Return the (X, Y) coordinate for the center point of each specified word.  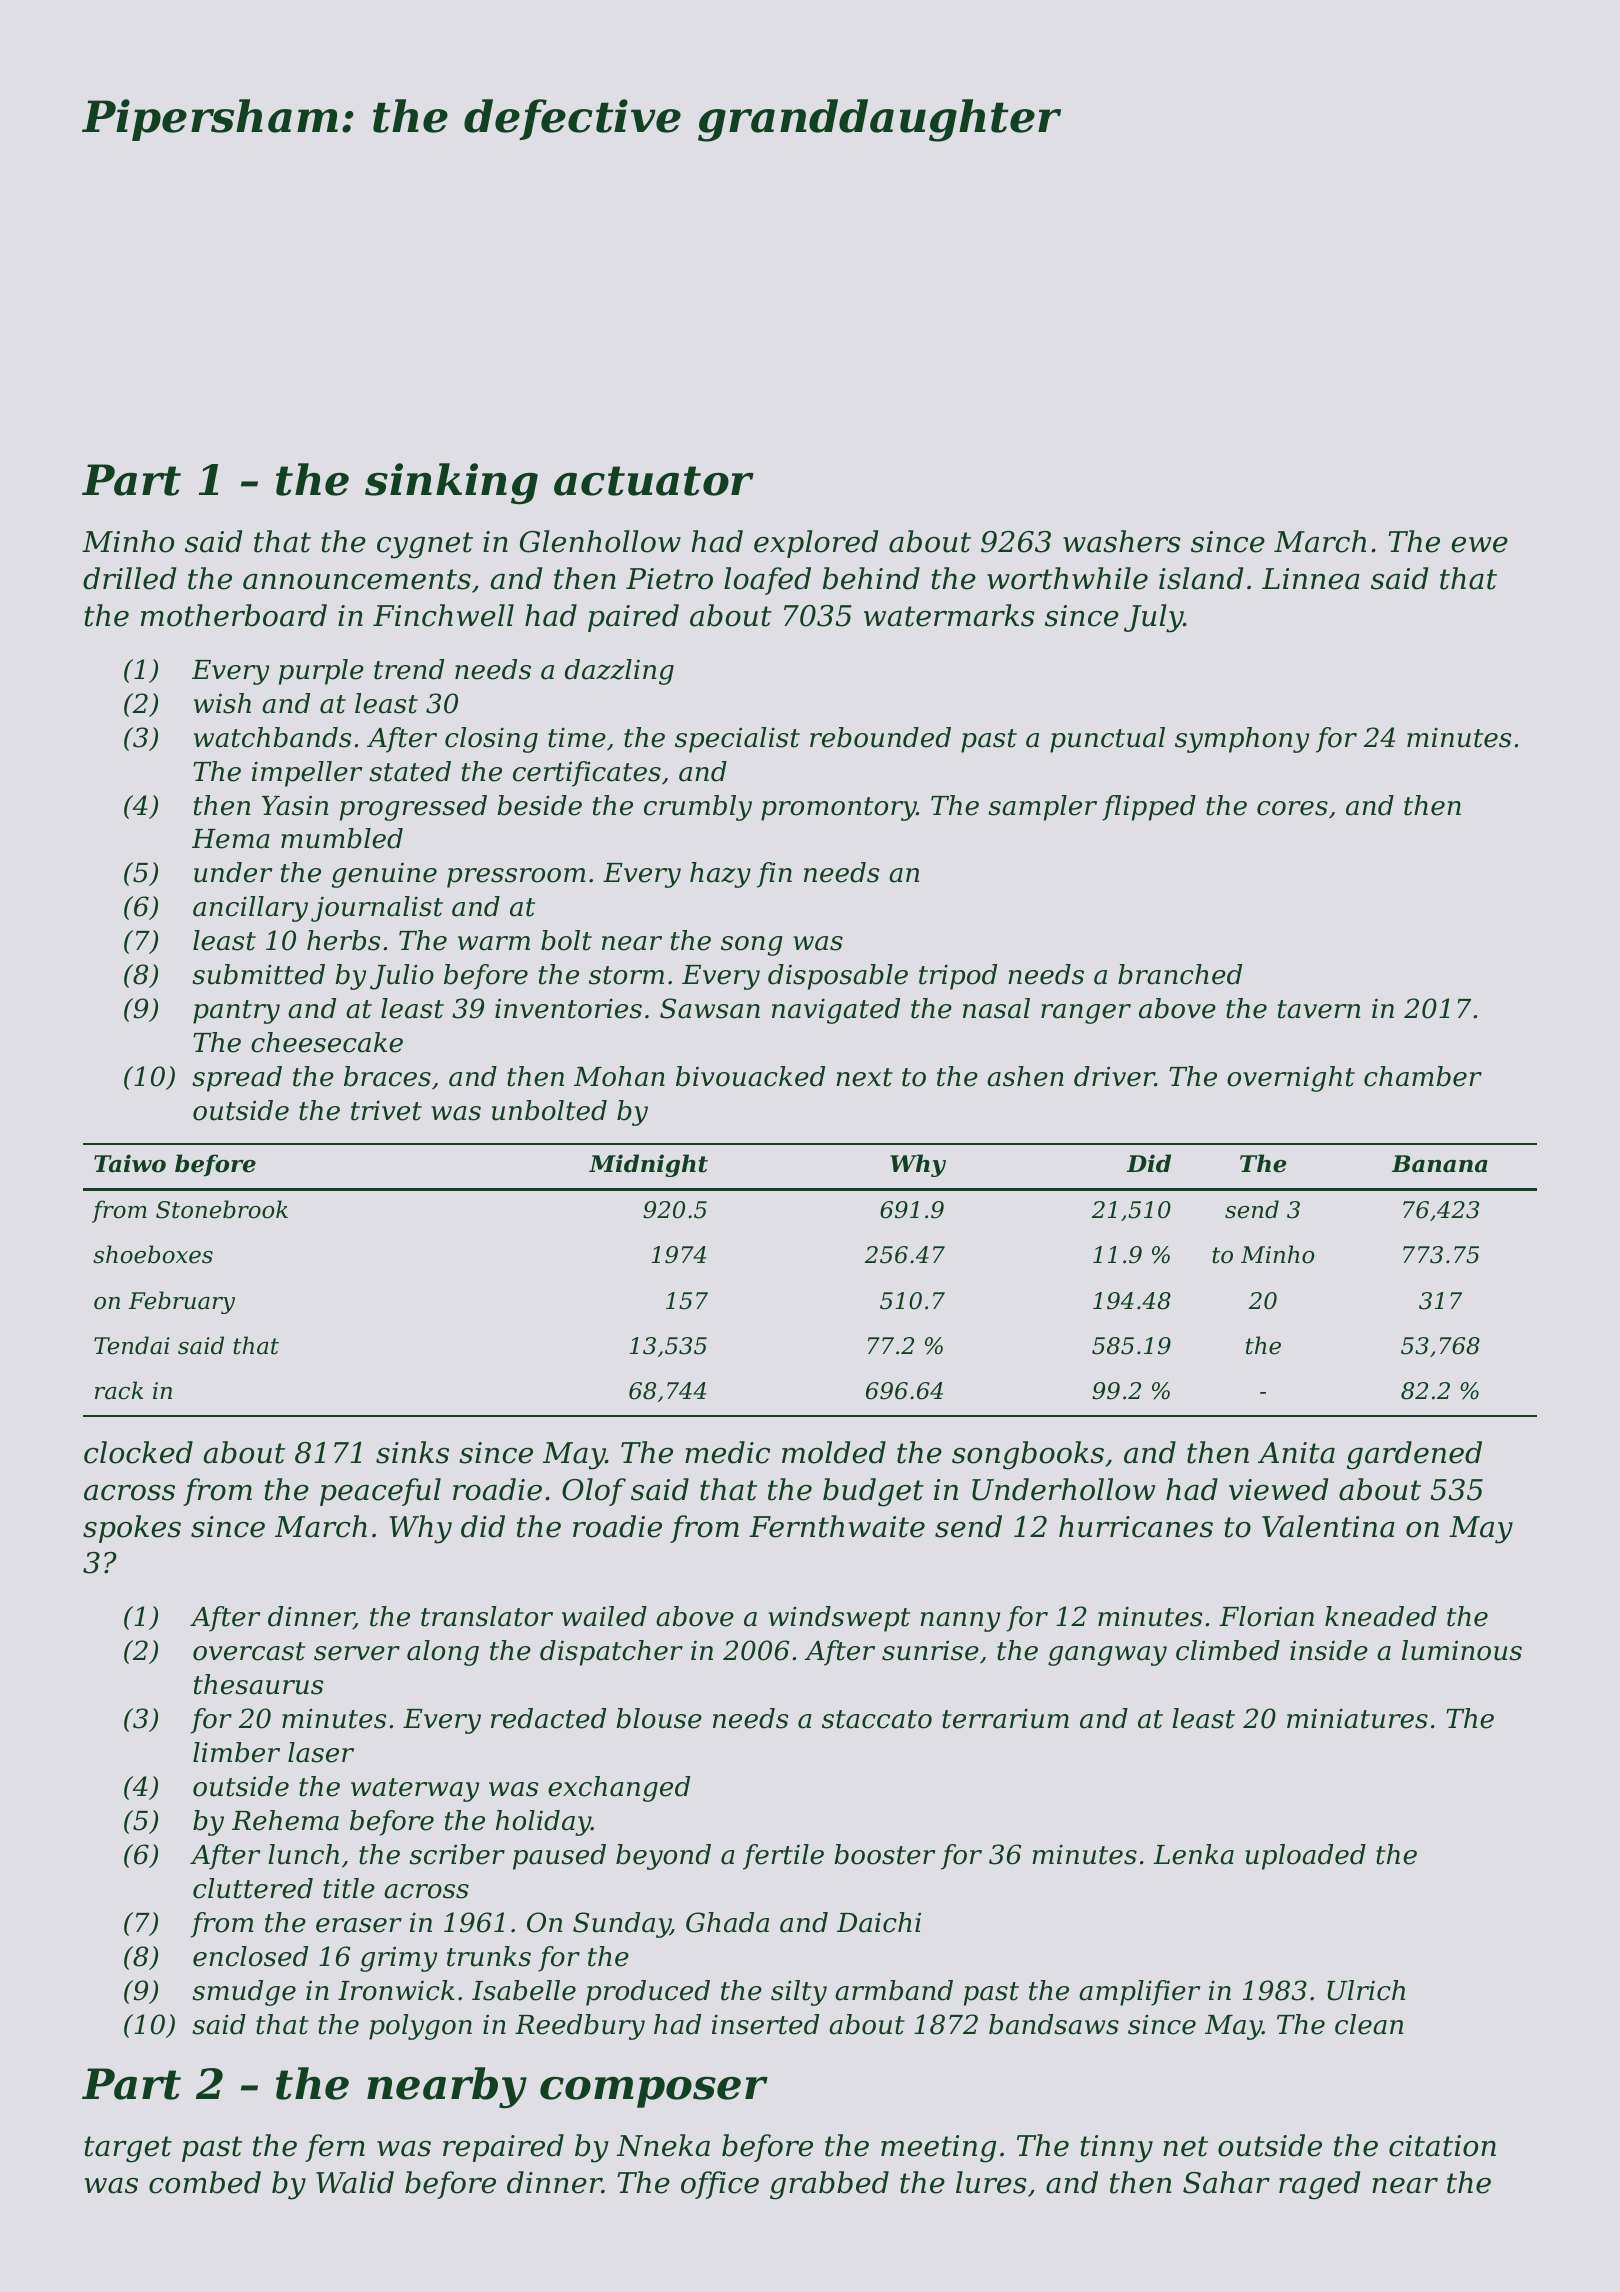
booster (884, 1854)
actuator (654, 481)
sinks (412, 1452)
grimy (398, 1959)
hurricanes (1136, 1526)
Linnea (1311, 579)
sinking (451, 484)
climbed (1228, 1650)
